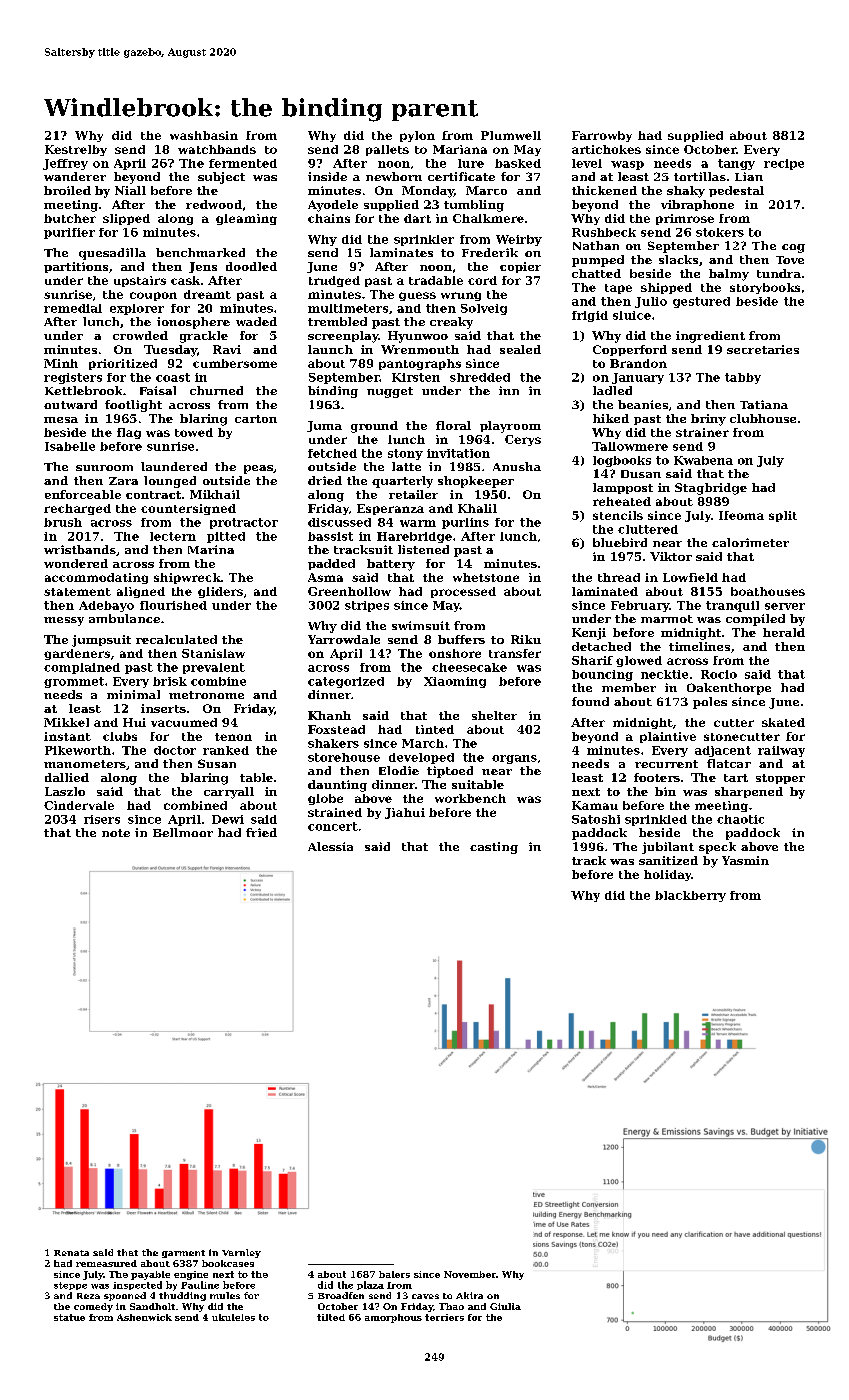  I want to click on briny, so click(708, 420).
